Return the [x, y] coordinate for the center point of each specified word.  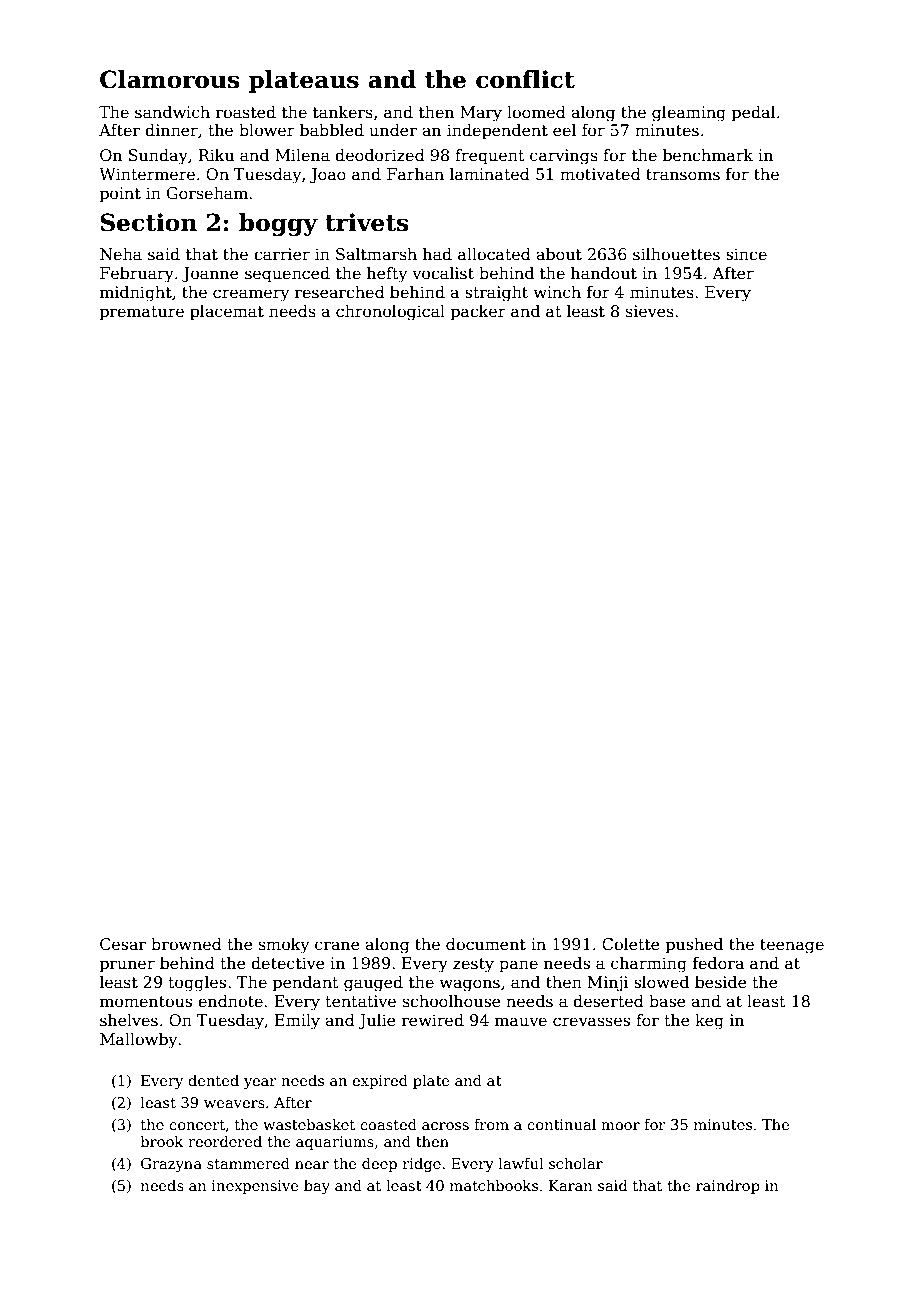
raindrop [728, 1187]
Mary [481, 114]
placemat [227, 313]
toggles [197, 984]
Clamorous [170, 79]
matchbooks [494, 1185]
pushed [694, 946]
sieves [650, 311]
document [486, 944]
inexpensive [255, 1187]
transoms [683, 175]
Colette [631, 944]
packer [478, 313]
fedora [718, 963]
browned [186, 944]
